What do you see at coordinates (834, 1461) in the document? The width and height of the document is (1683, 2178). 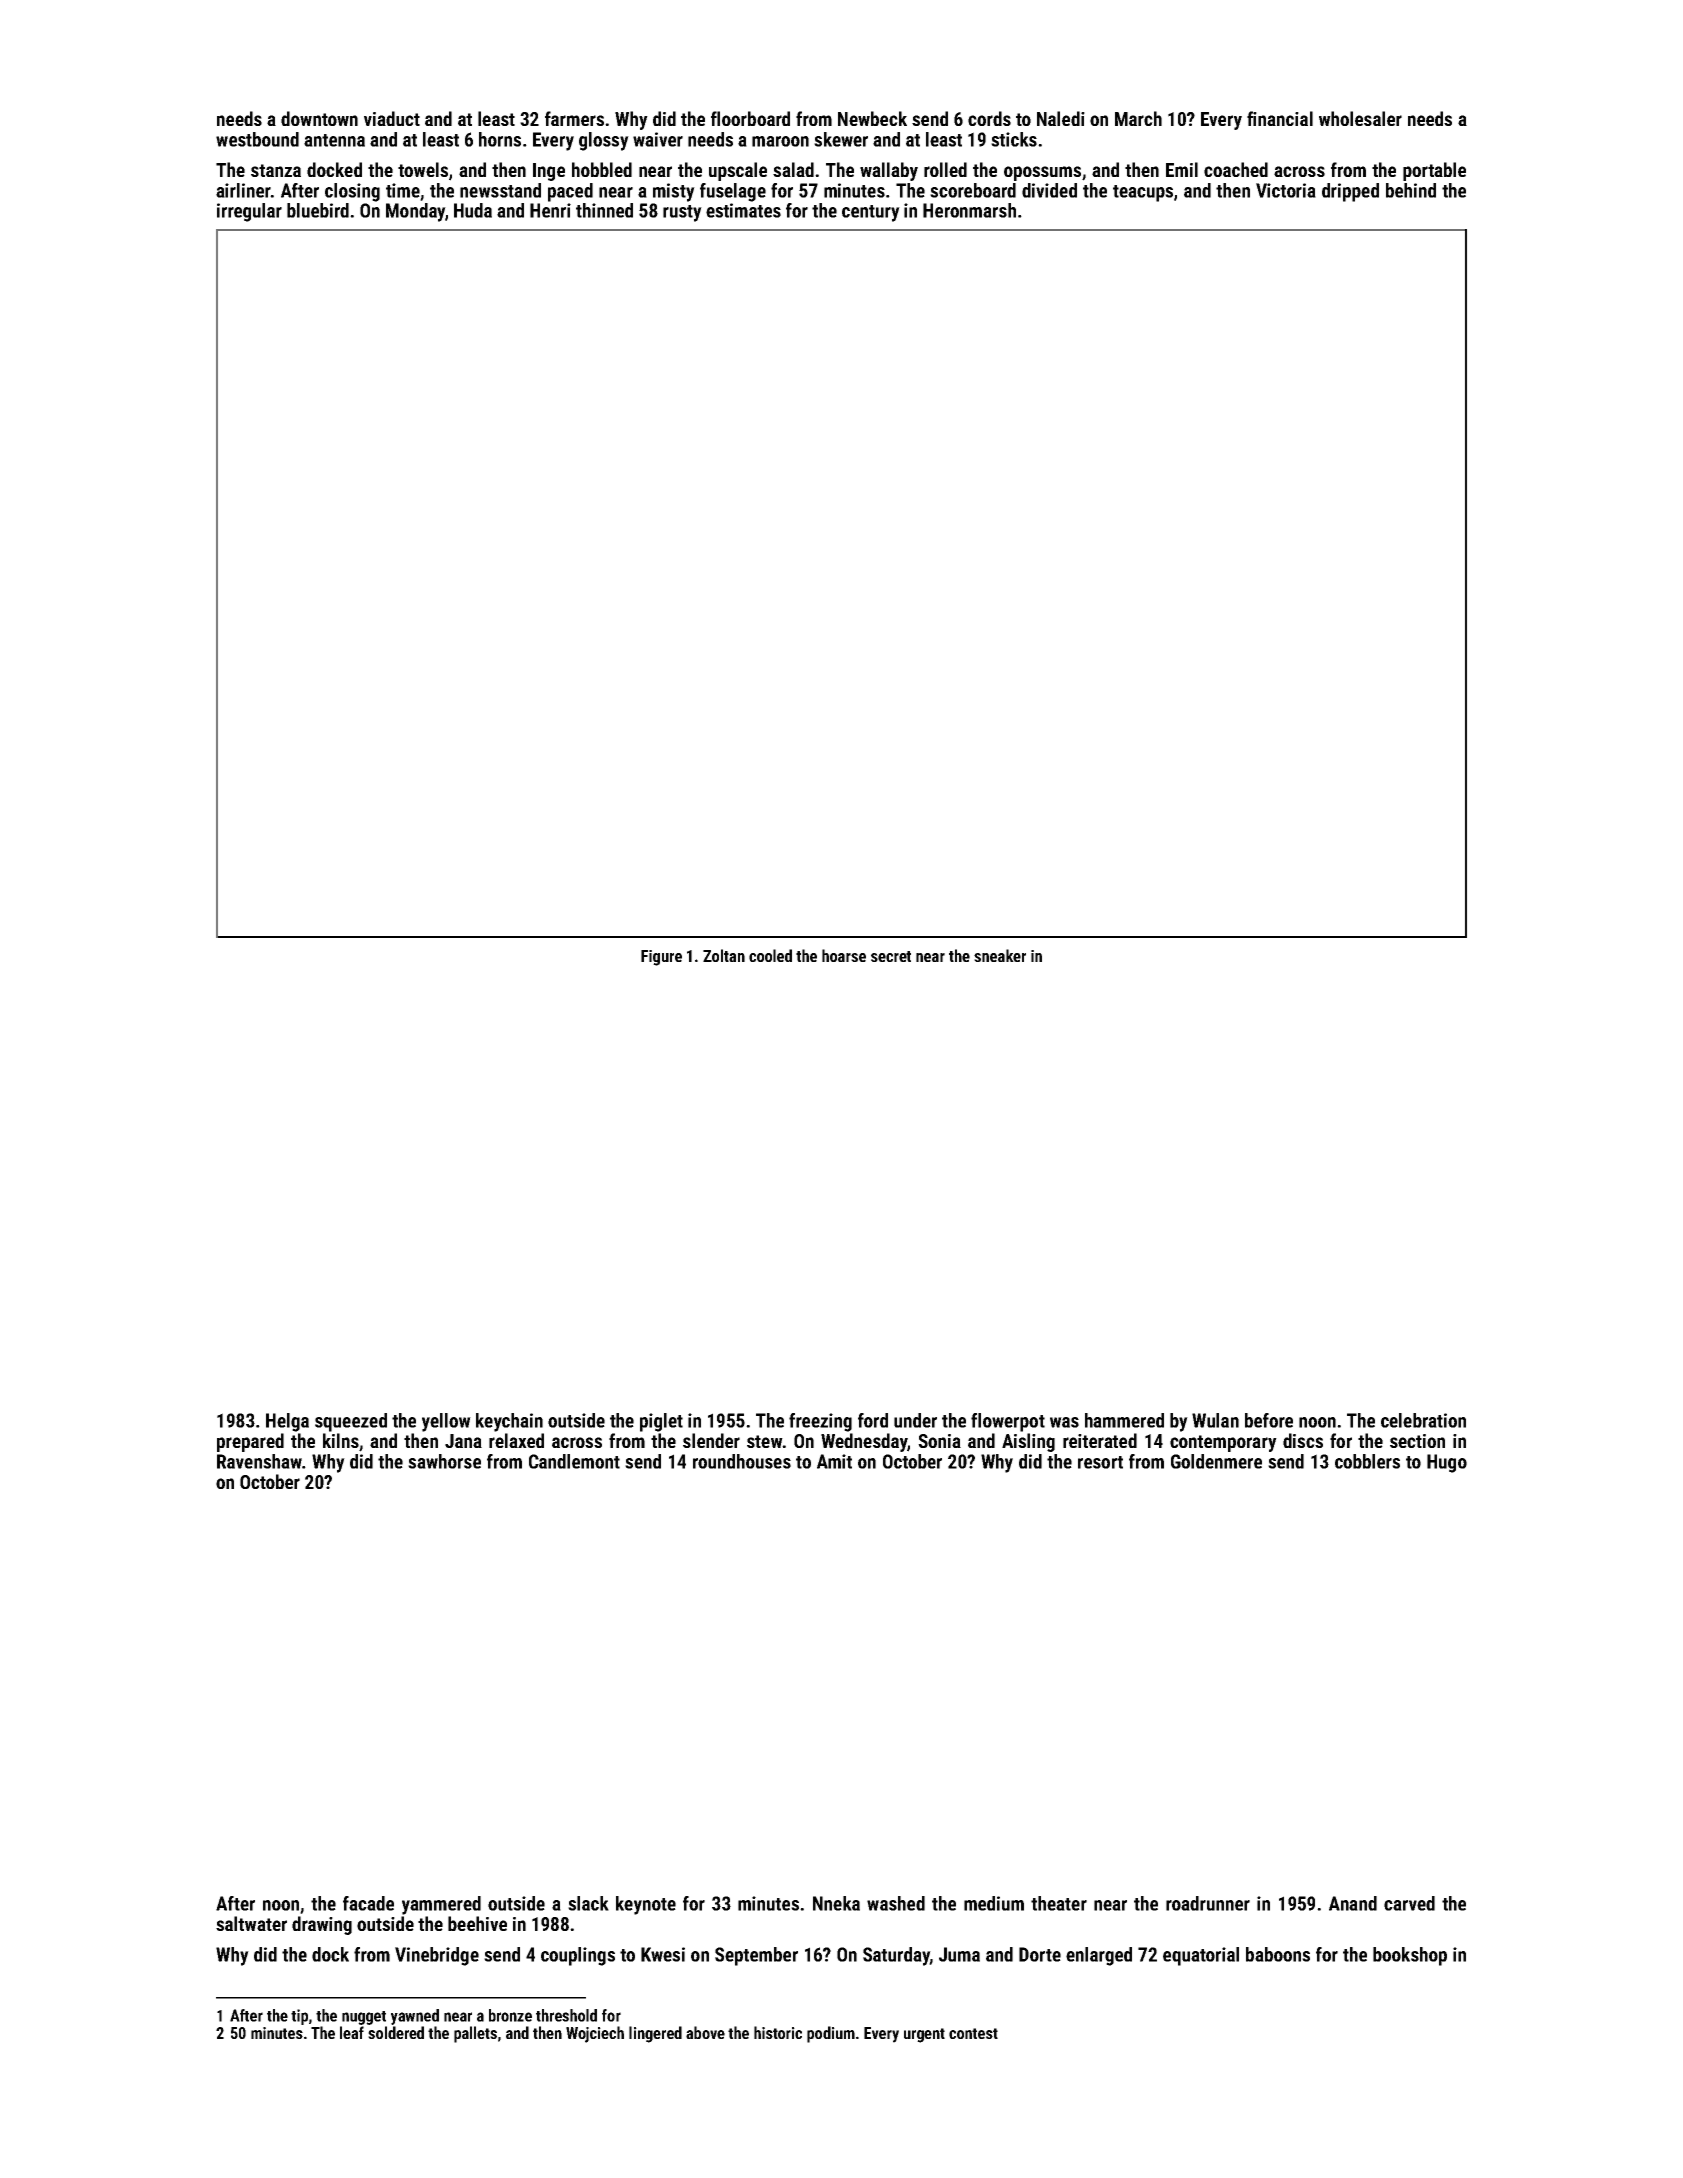 I see `Amit` at bounding box center [834, 1461].
